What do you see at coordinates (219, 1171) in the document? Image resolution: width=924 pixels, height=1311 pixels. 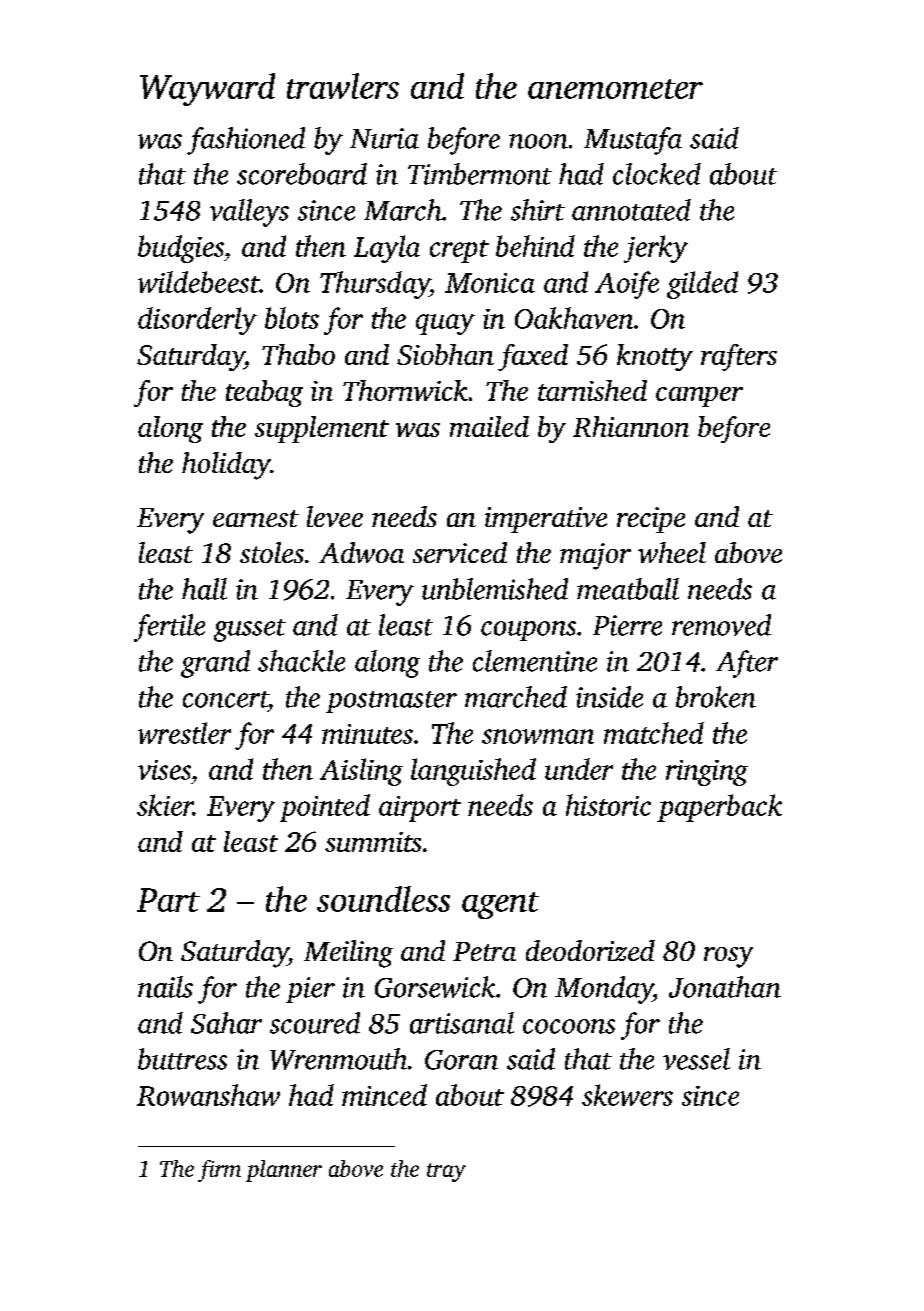 I see `firm` at bounding box center [219, 1171].
